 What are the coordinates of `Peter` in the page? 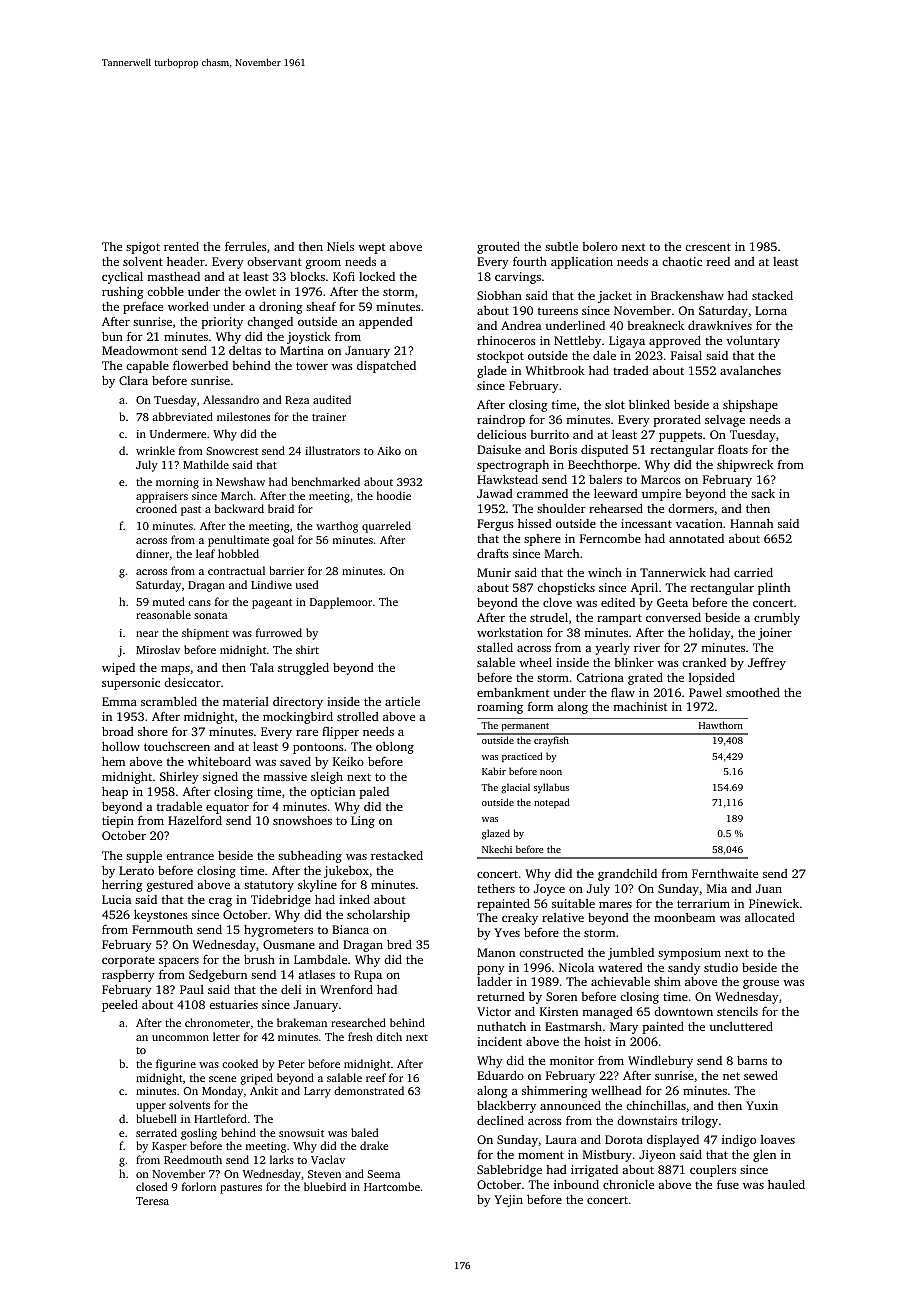 It's located at (291, 1064).
